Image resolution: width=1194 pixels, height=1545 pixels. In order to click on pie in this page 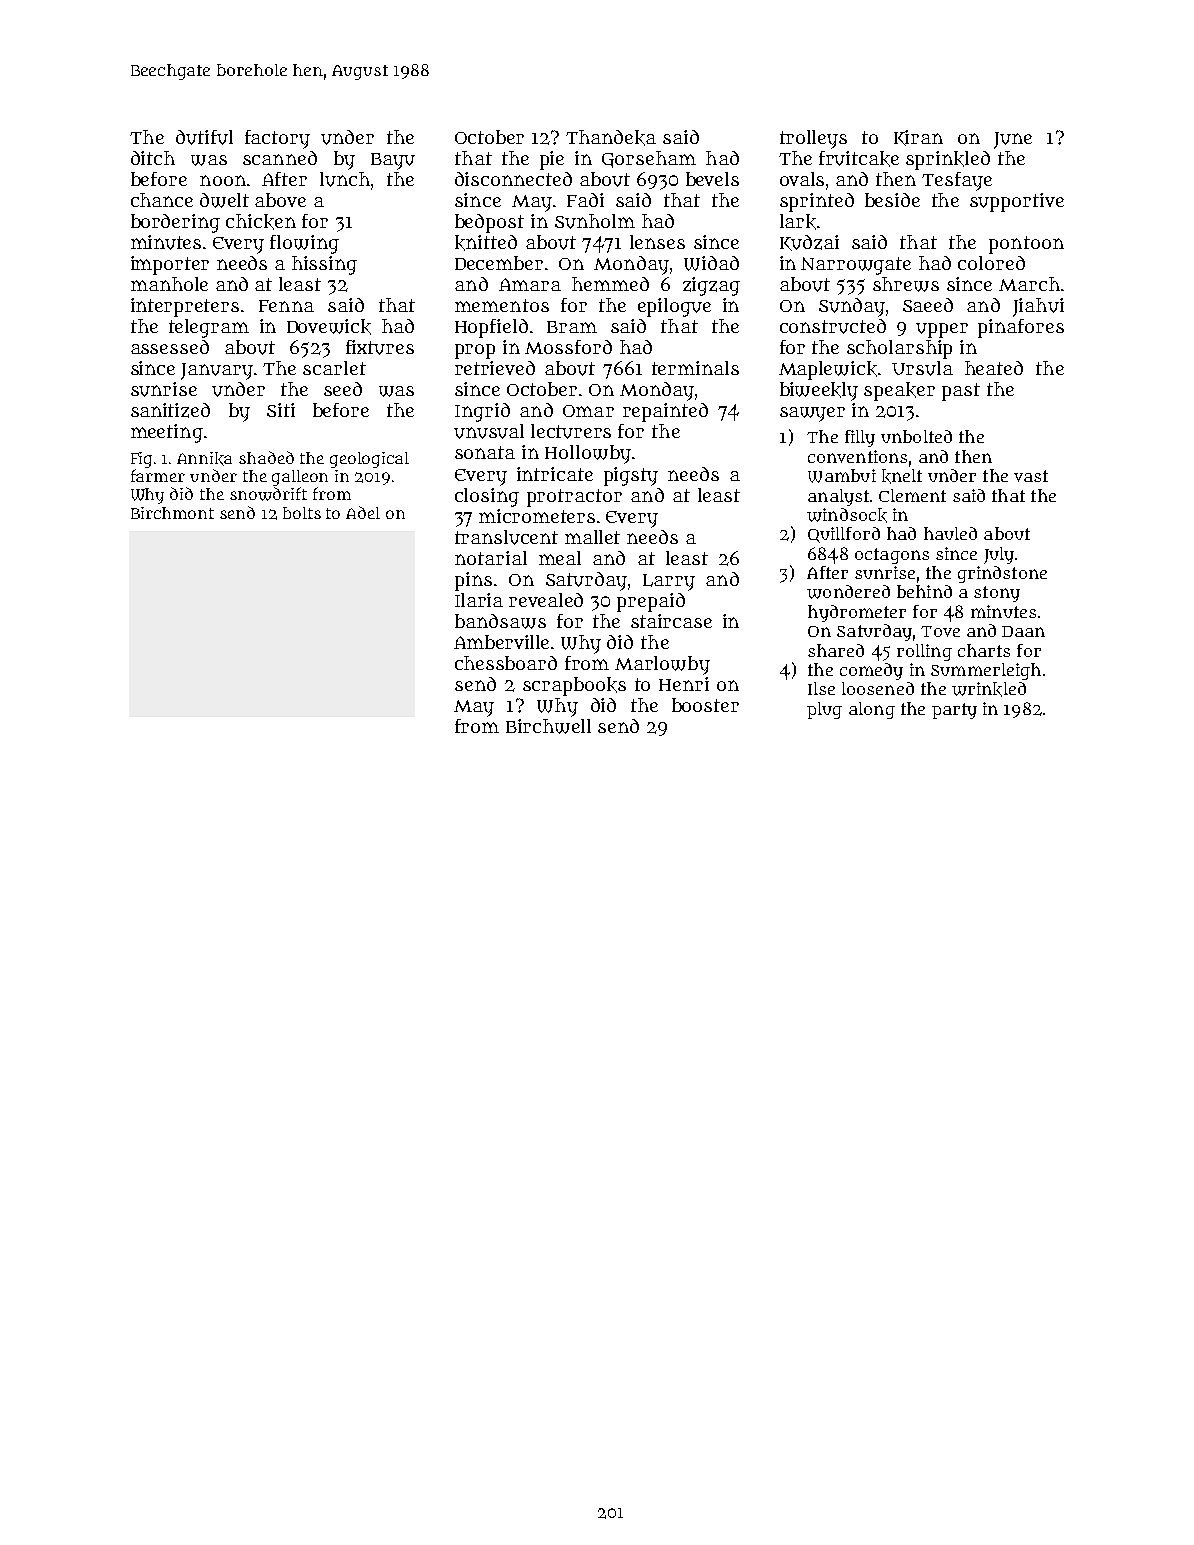, I will do `click(552, 160)`.
